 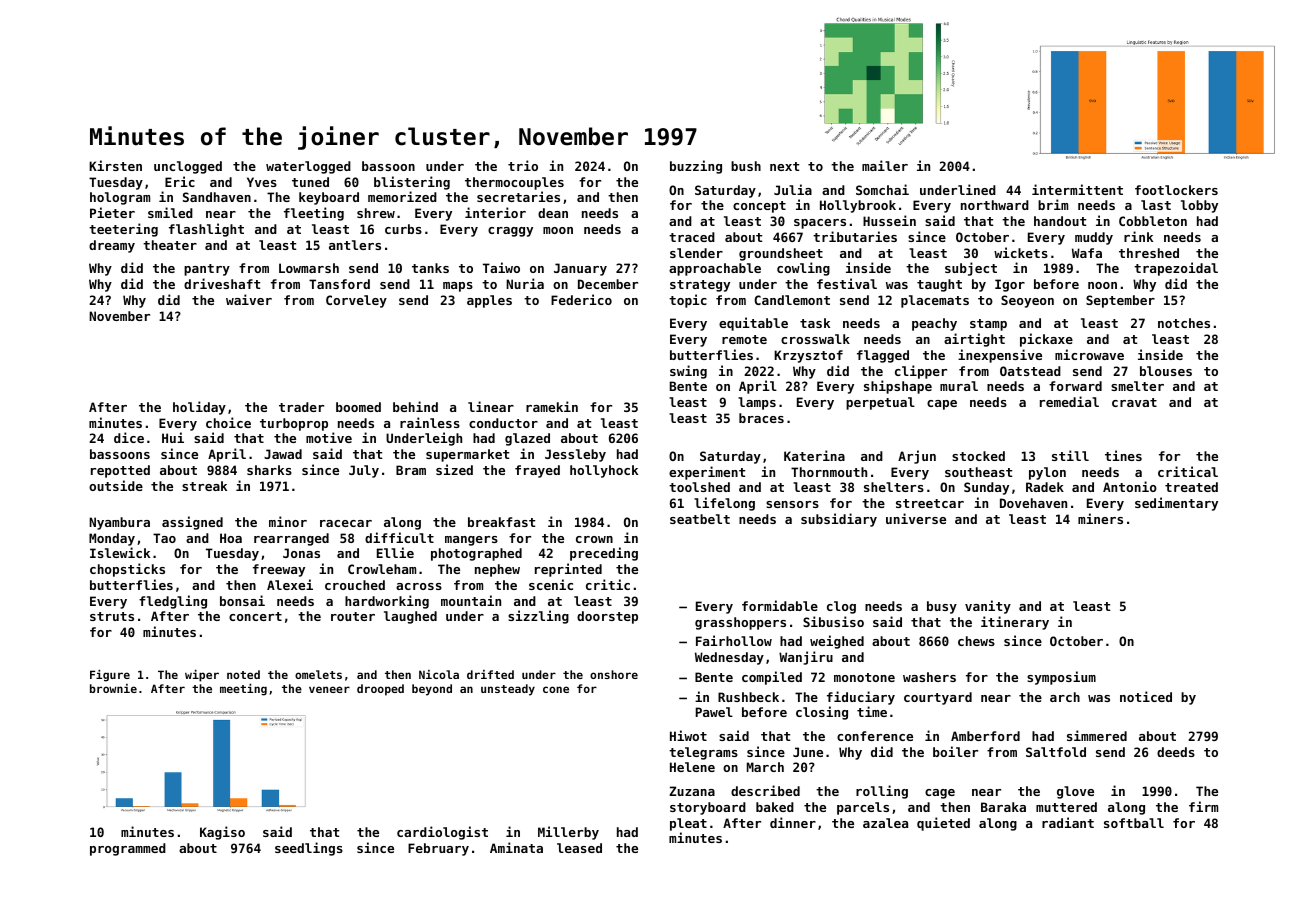 I want to click on holiday, so click(x=199, y=408).
